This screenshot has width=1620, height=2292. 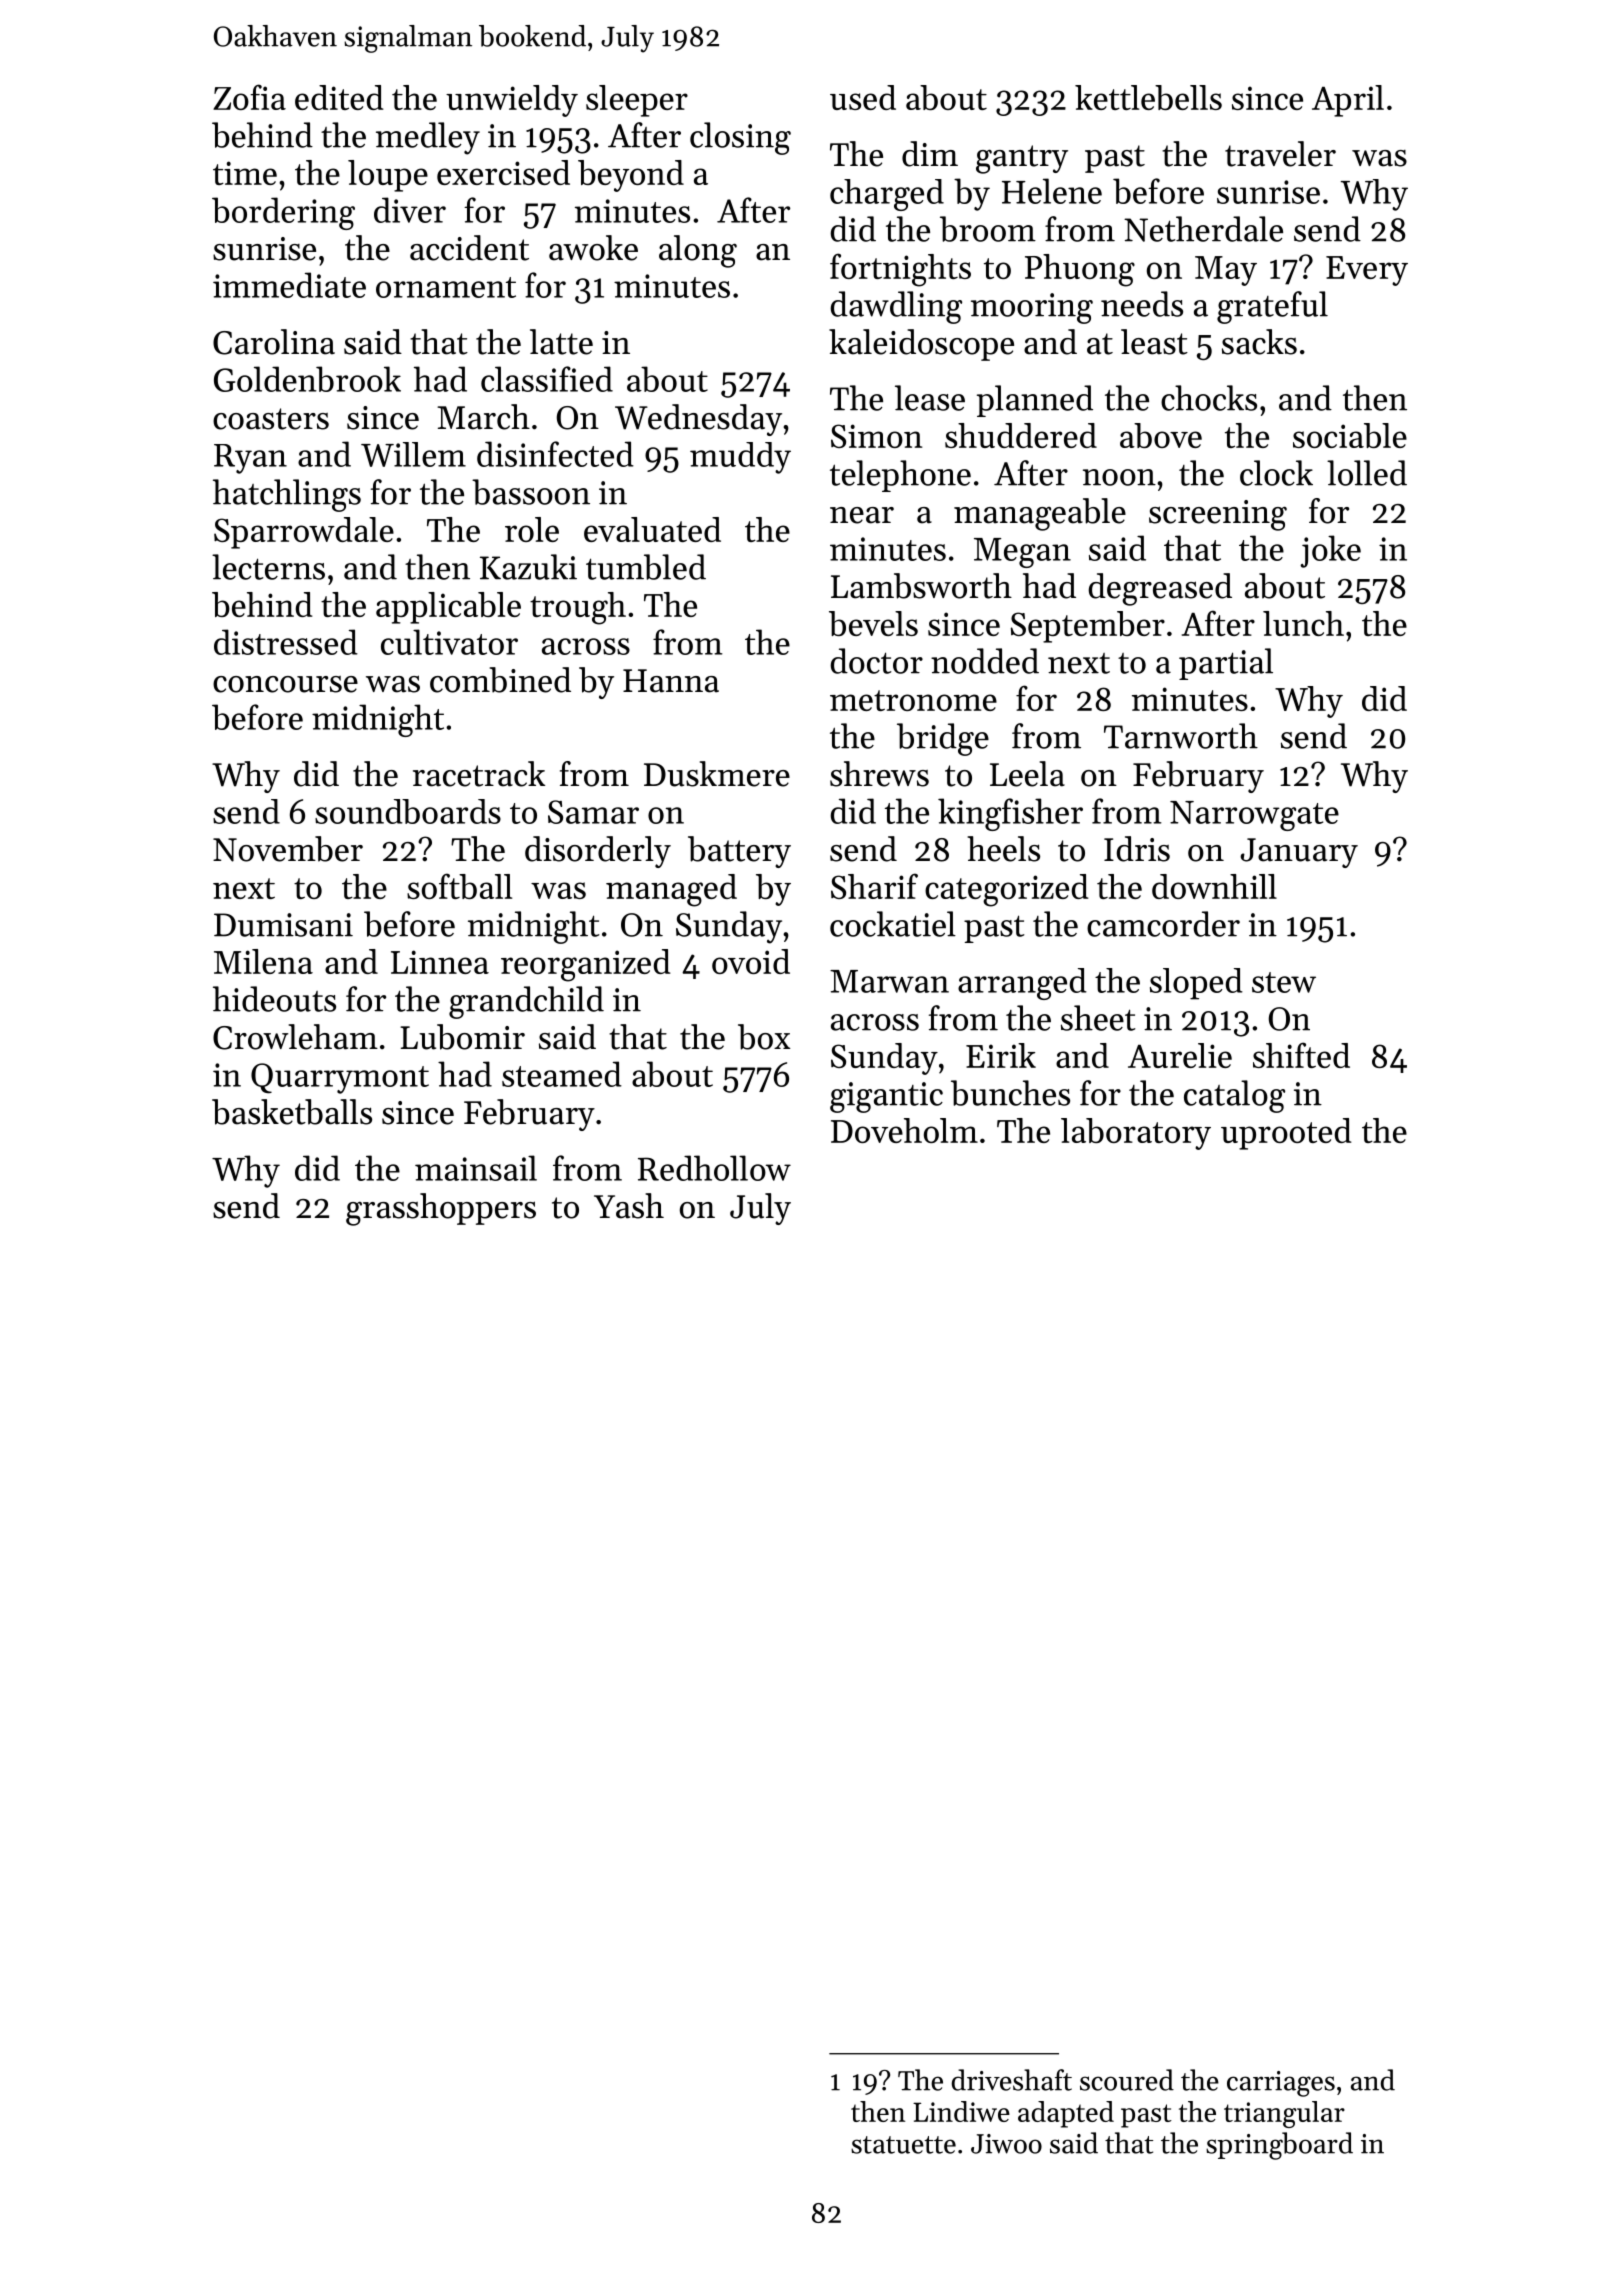 I want to click on immediate, so click(x=289, y=285).
